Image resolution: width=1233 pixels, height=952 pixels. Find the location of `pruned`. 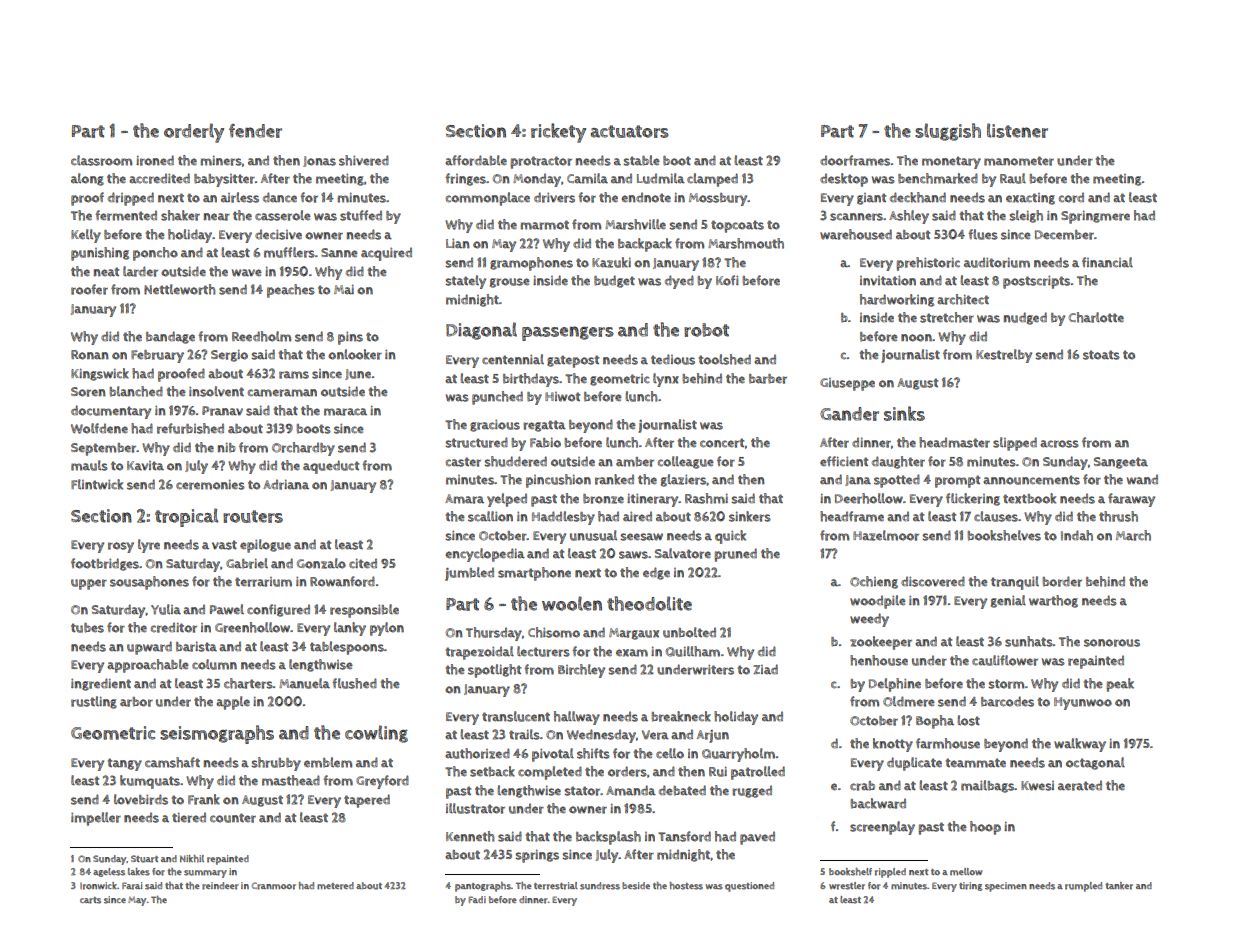

pruned is located at coordinates (735, 555).
